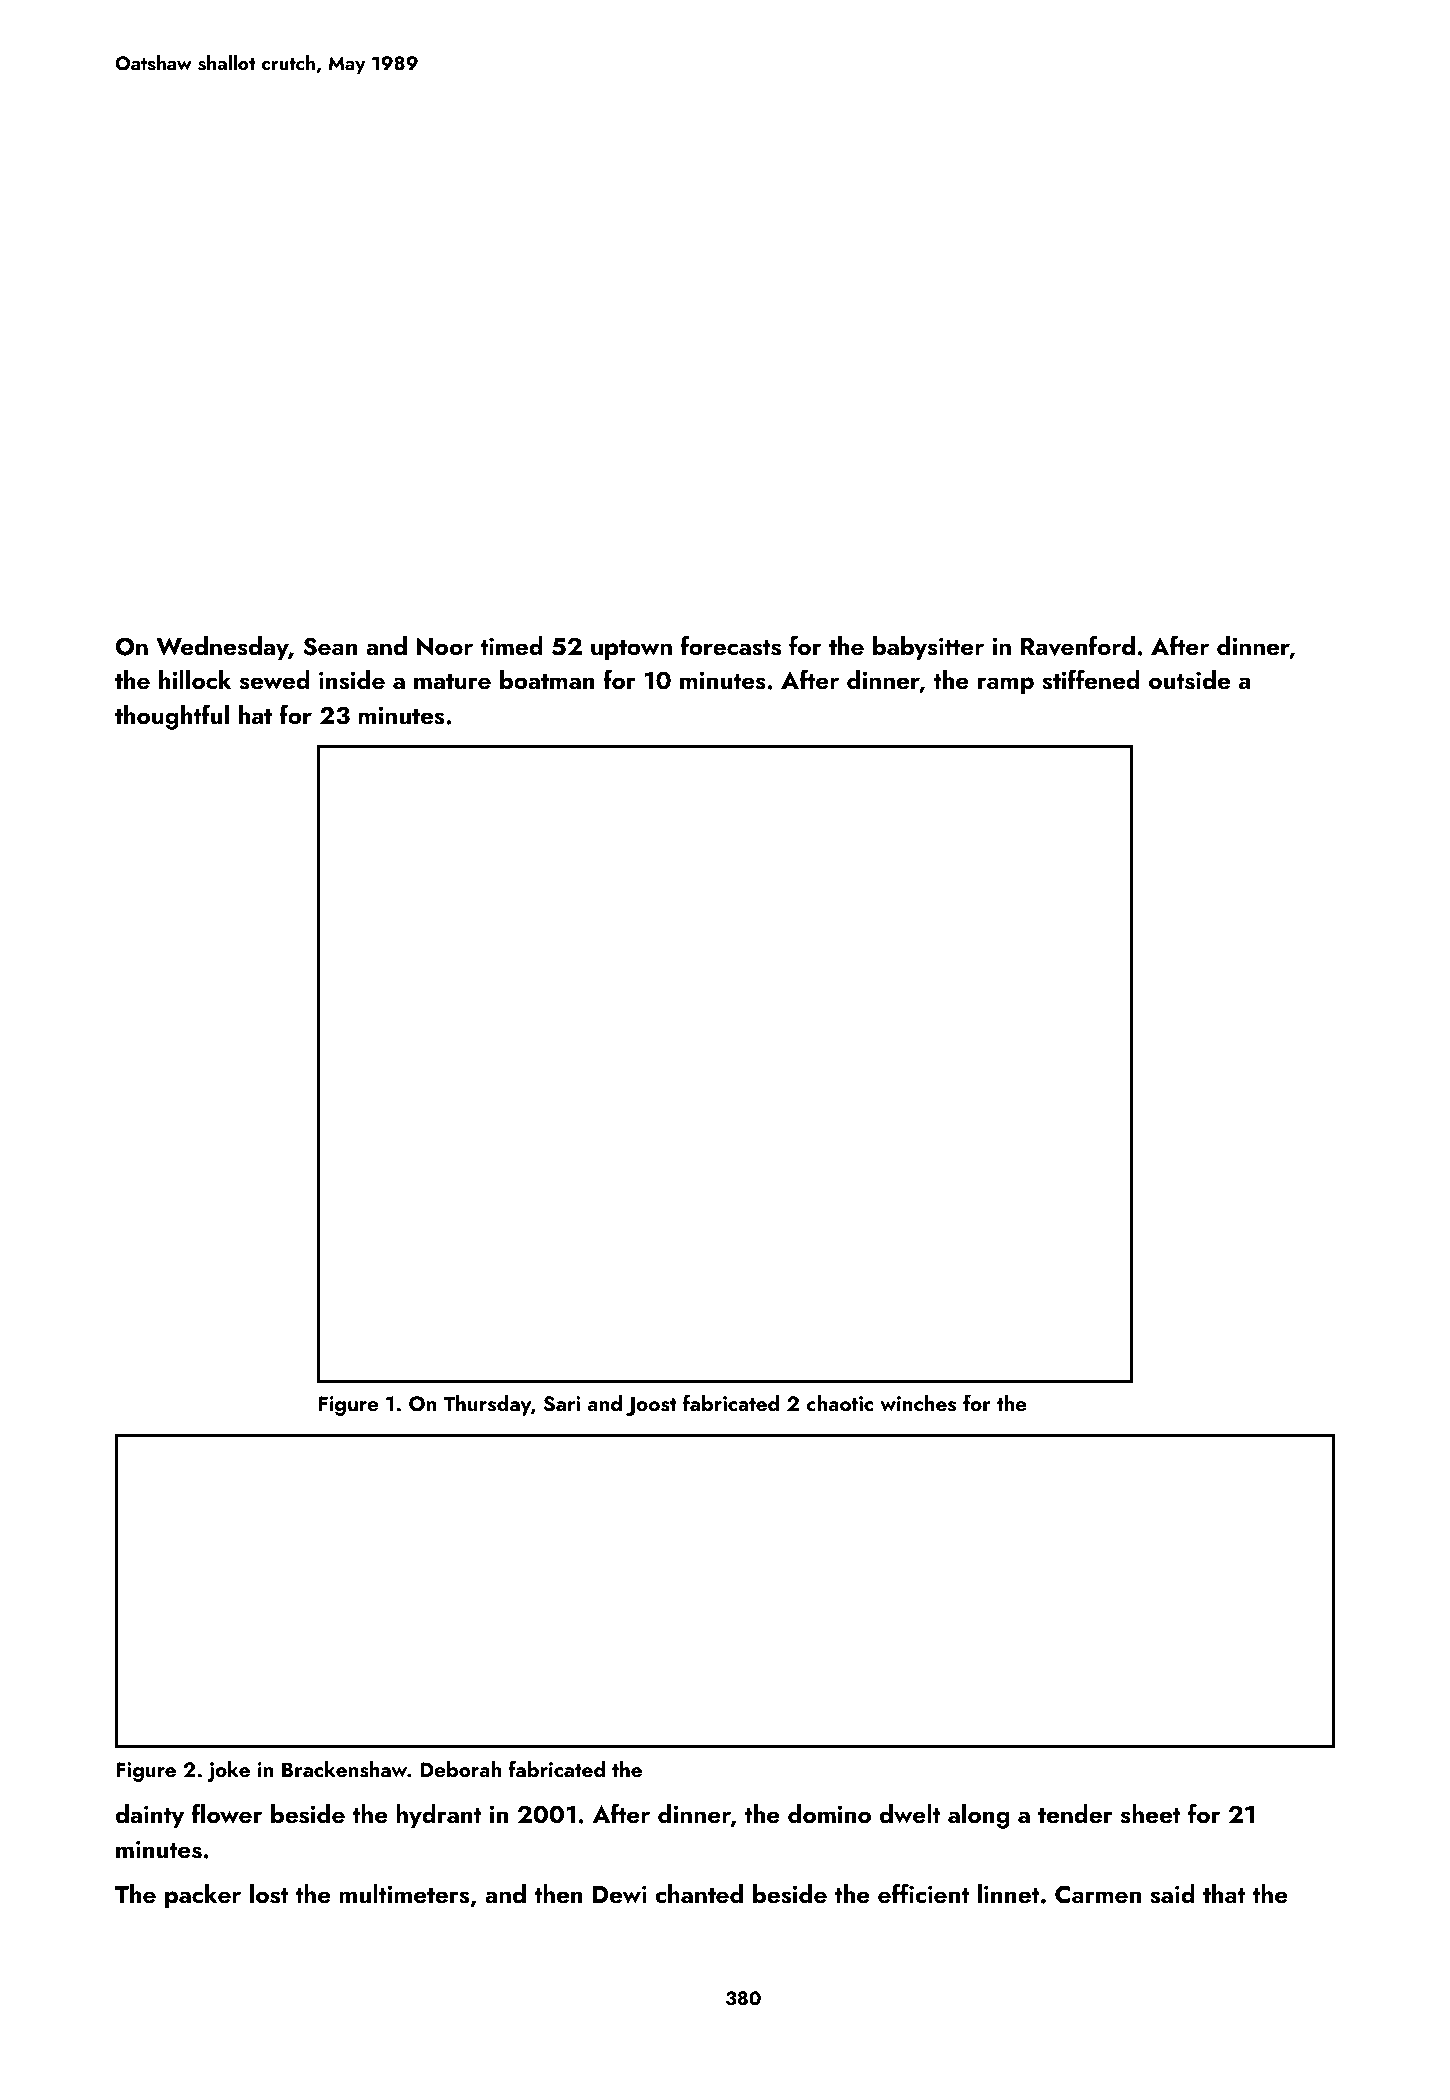  I want to click on Wednesday, so click(222, 648).
